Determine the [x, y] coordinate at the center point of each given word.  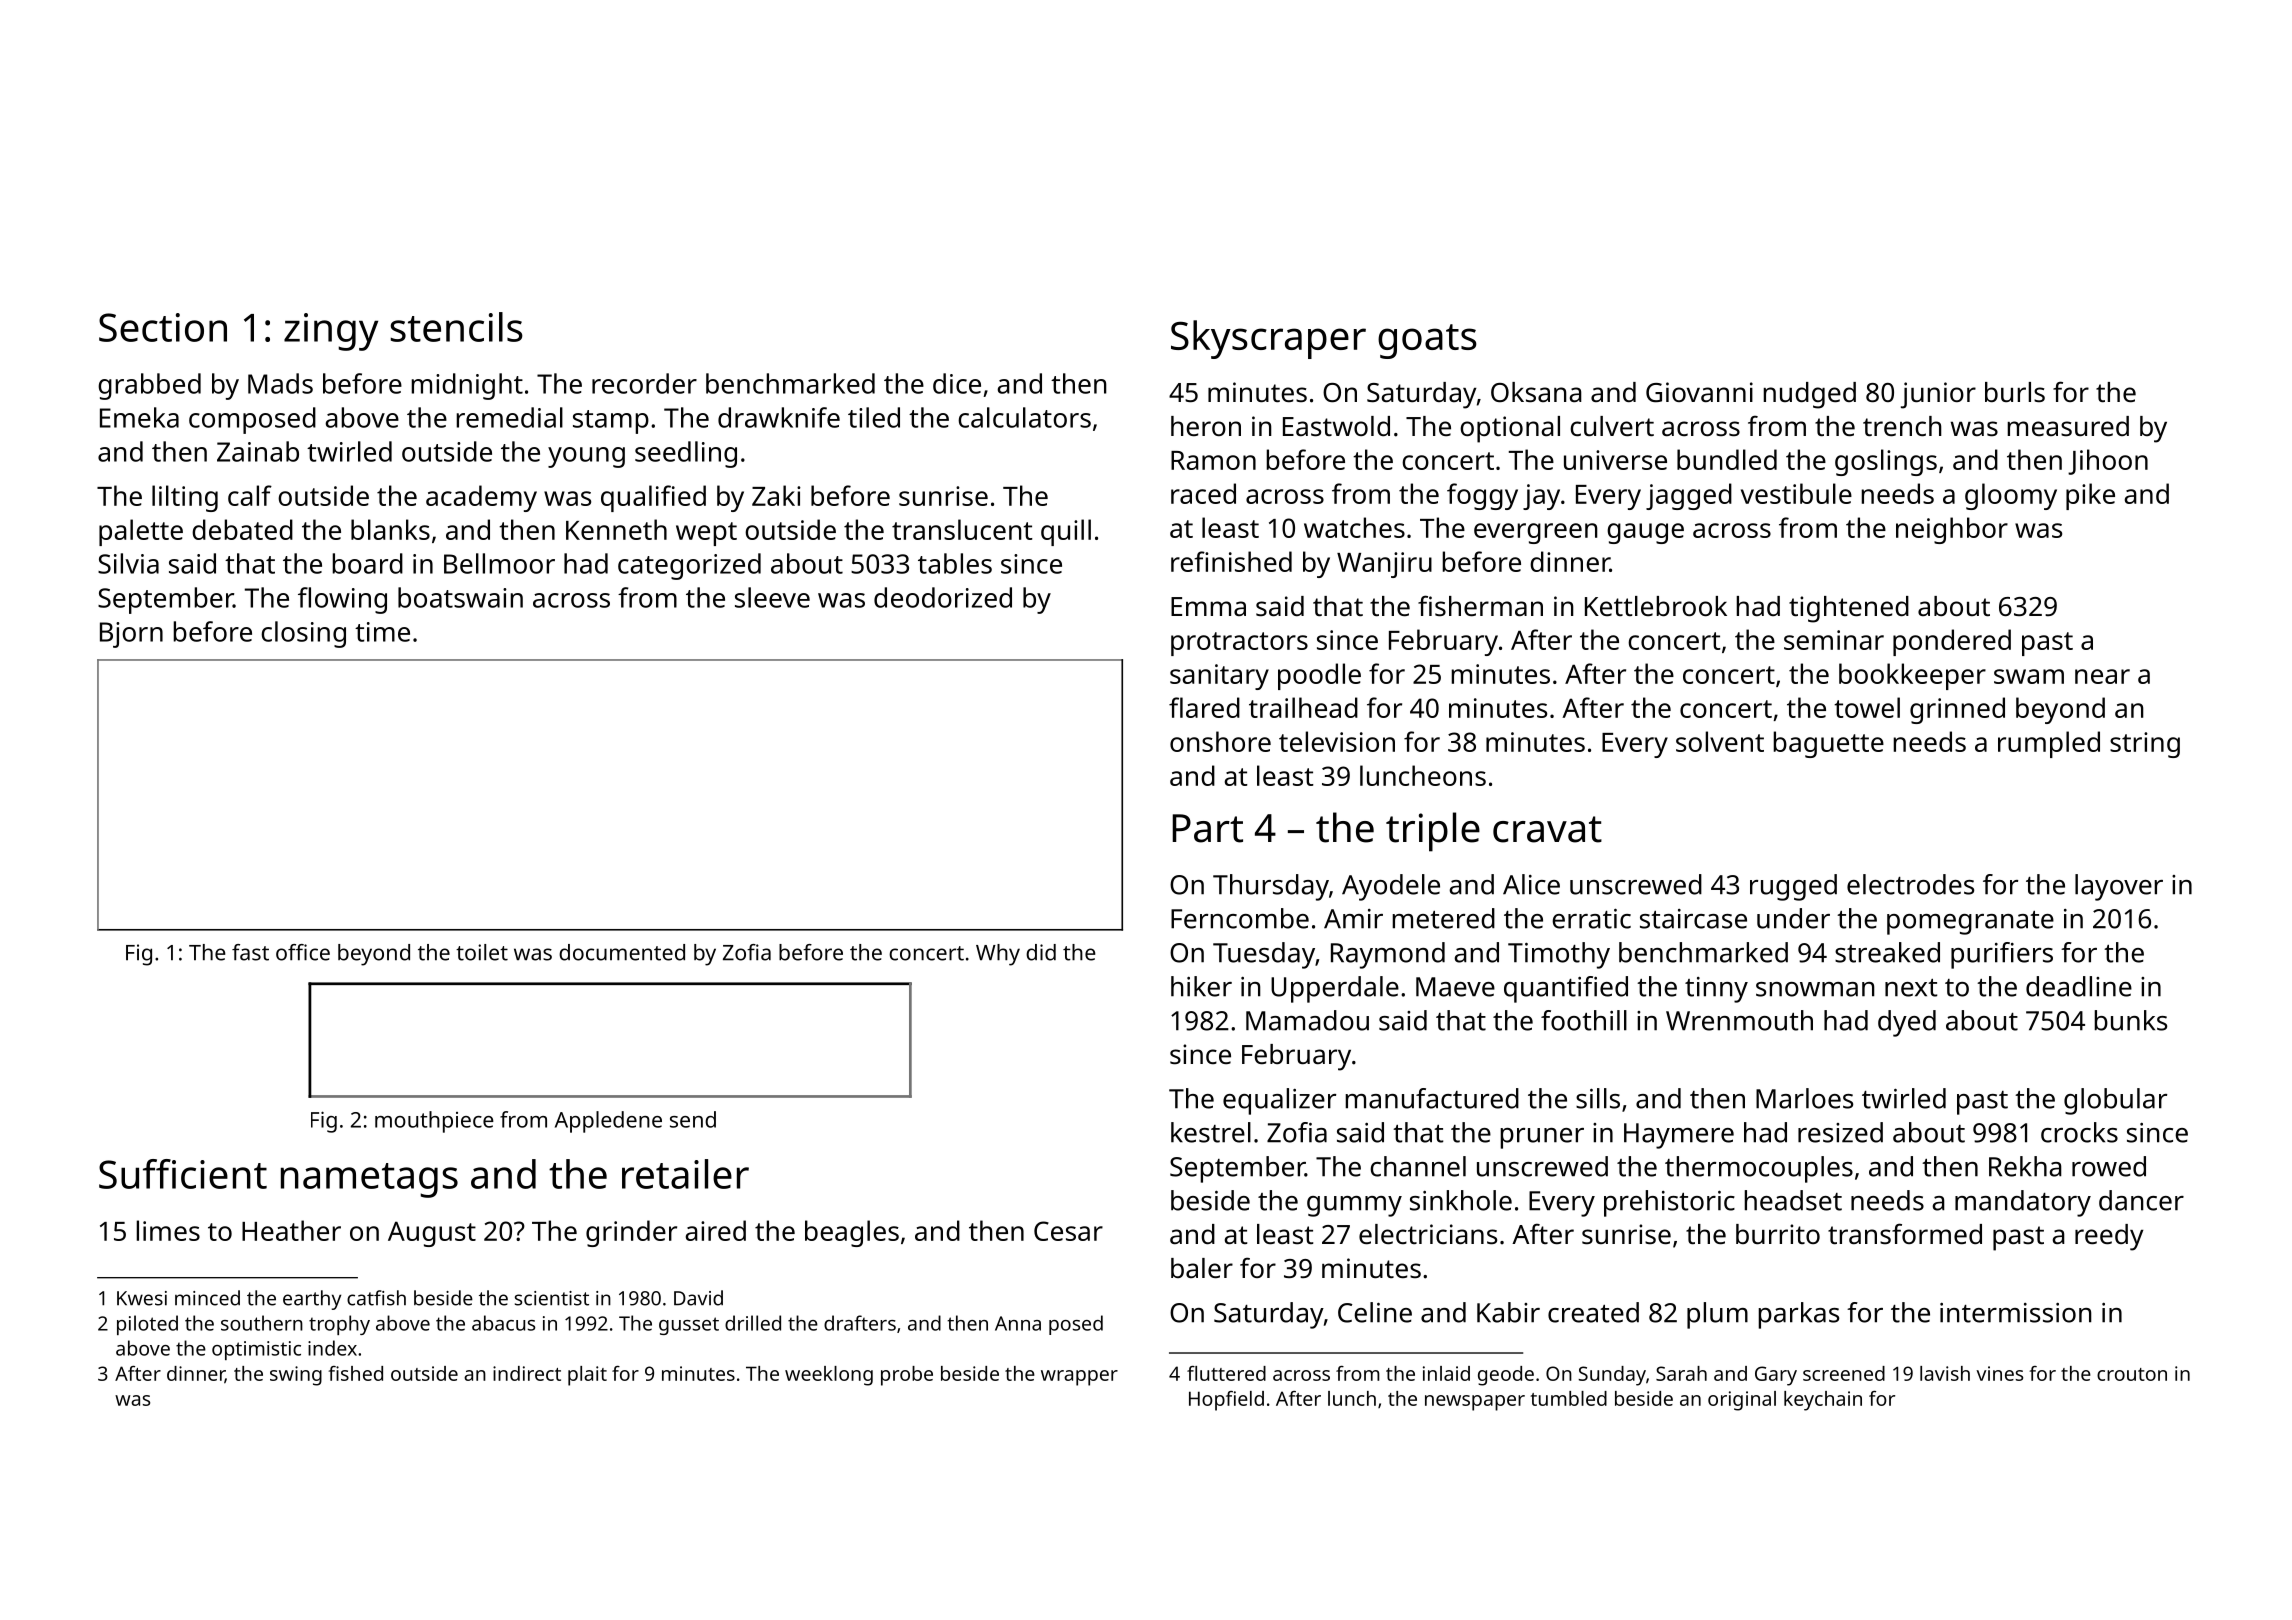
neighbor [1952, 530]
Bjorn [131, 635]
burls [2015, 392]
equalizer [1279, 1101]
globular [2115, 1101]
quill [1066, 532]
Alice [1531, 884]
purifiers [2002, 955]
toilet [482, 952]
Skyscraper [1268, 339]
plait [587, 1376]
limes [168, 1230]
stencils [457, 327]
